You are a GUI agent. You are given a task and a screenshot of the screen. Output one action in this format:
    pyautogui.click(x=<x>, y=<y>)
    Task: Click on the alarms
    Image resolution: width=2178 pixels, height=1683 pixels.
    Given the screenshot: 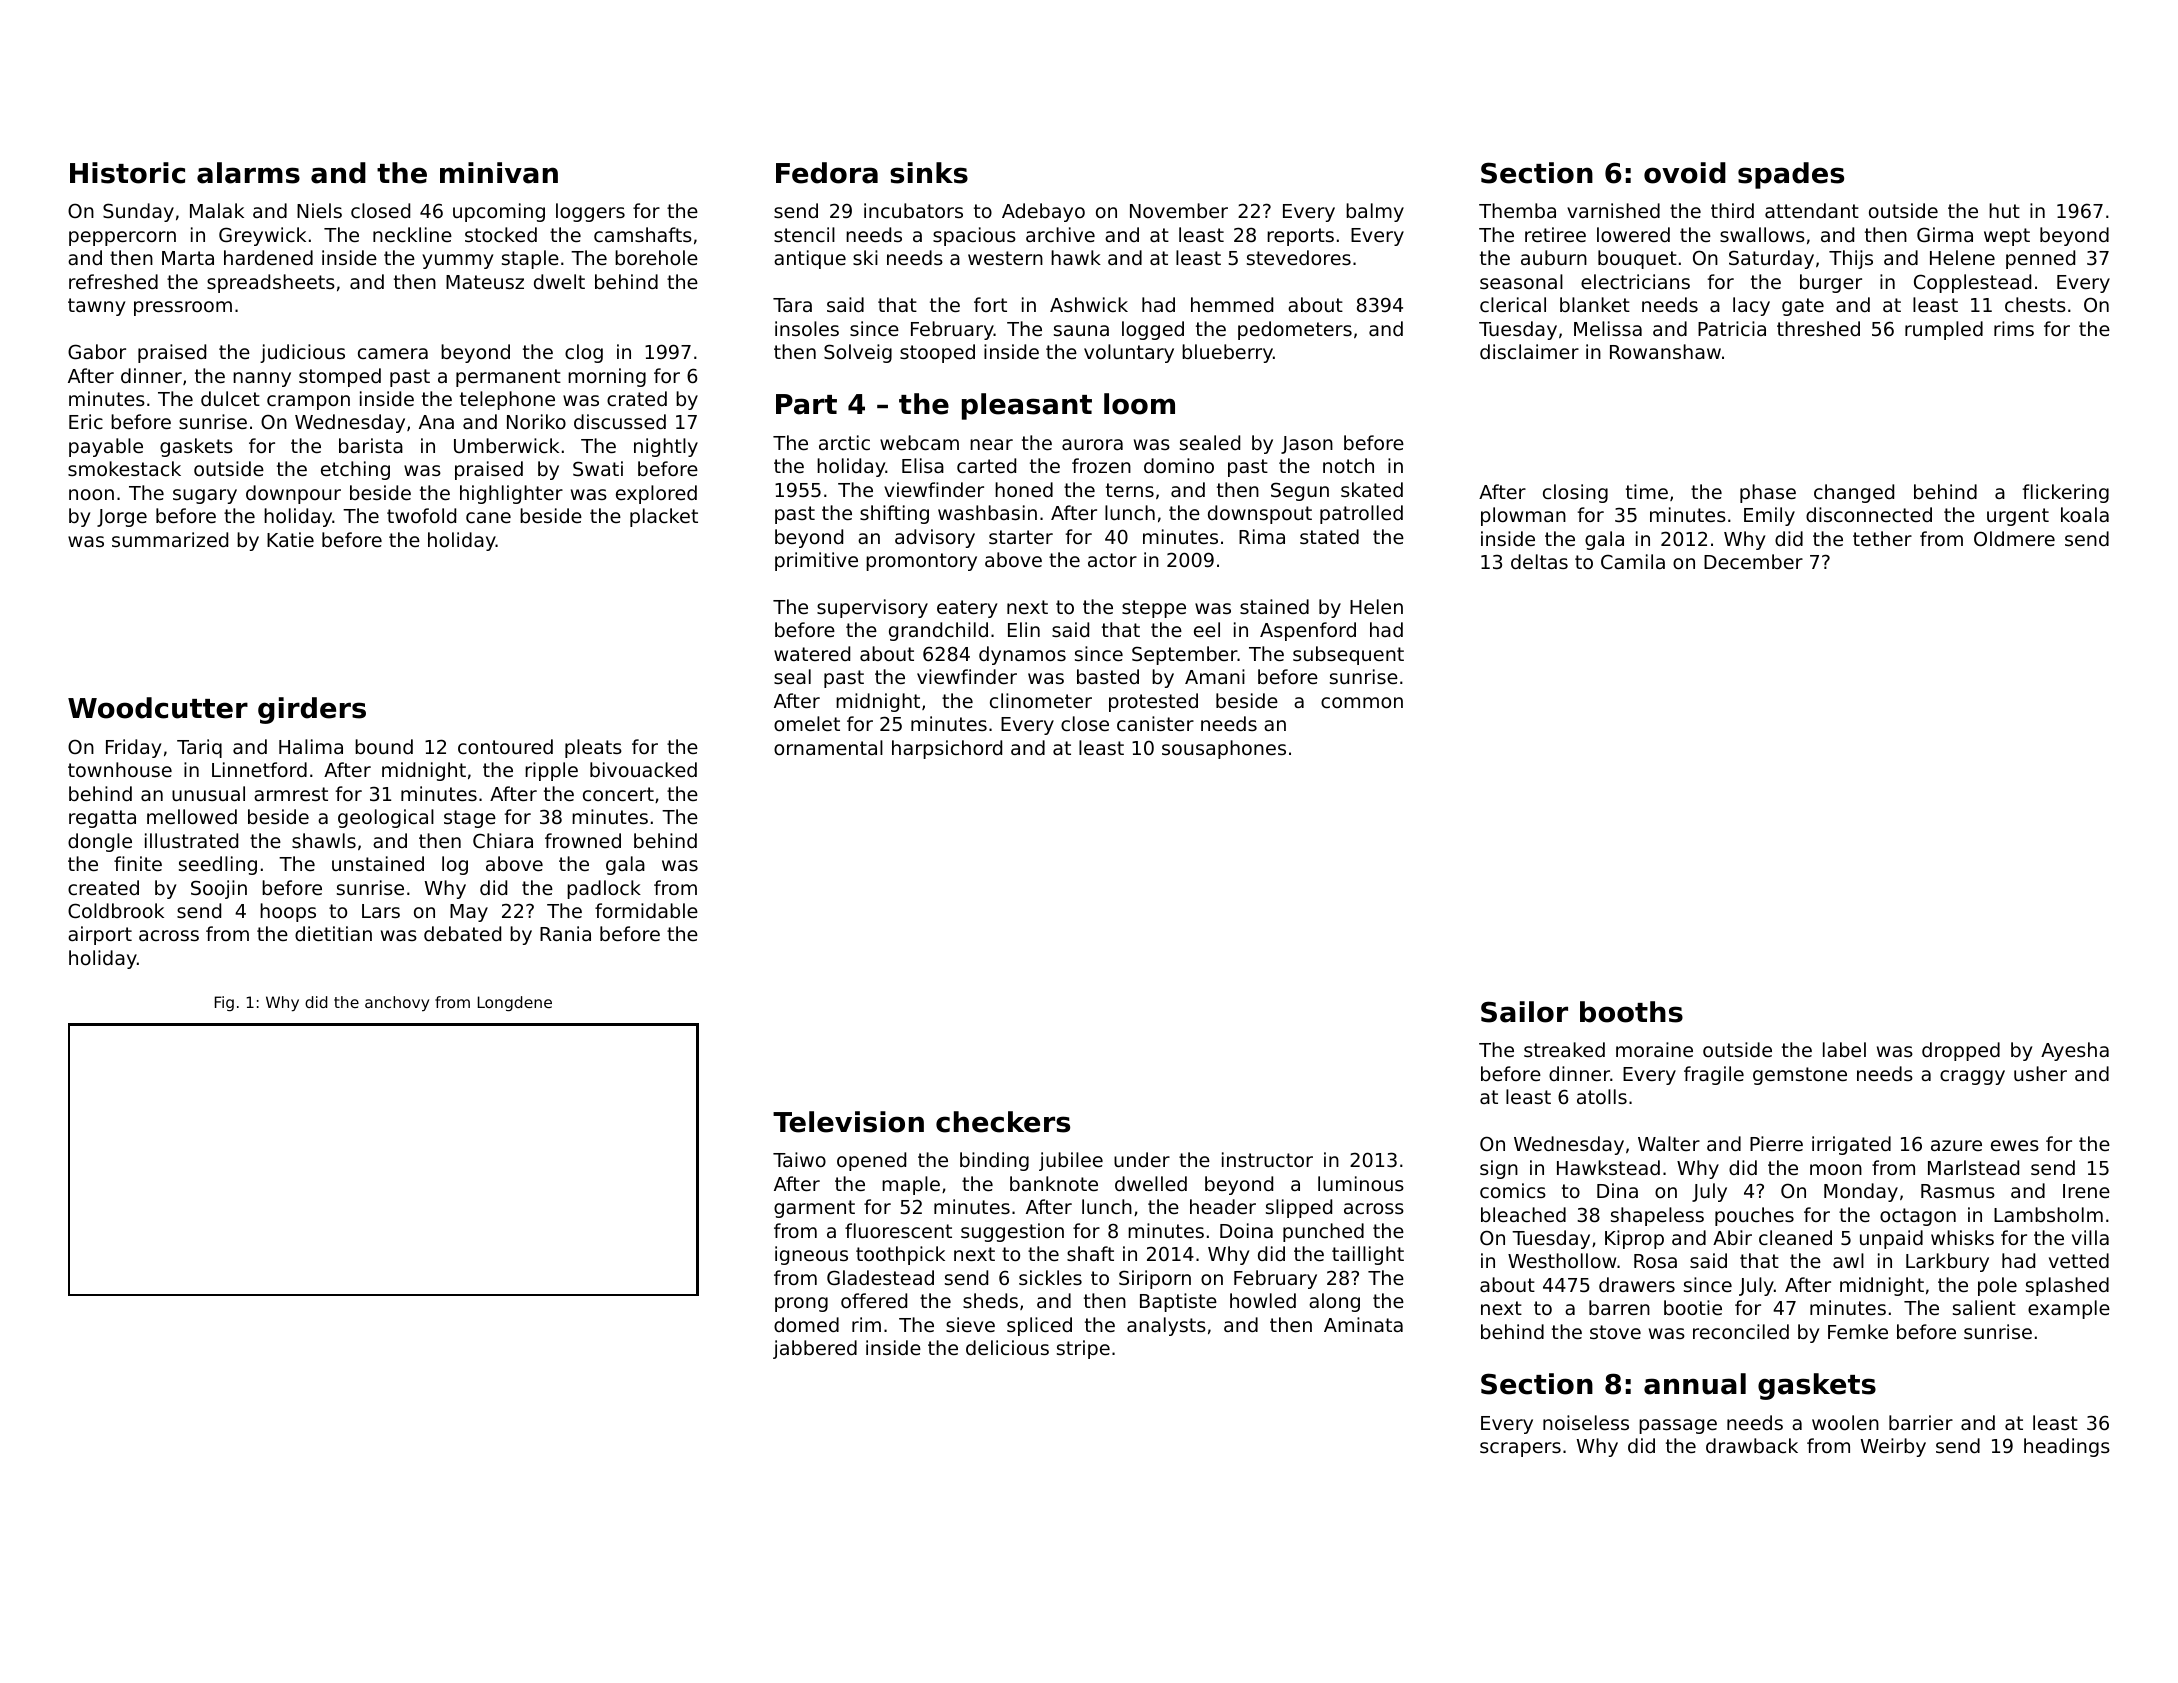 What is the action you would take?
    pyautogui.click(x=248, y=173)
